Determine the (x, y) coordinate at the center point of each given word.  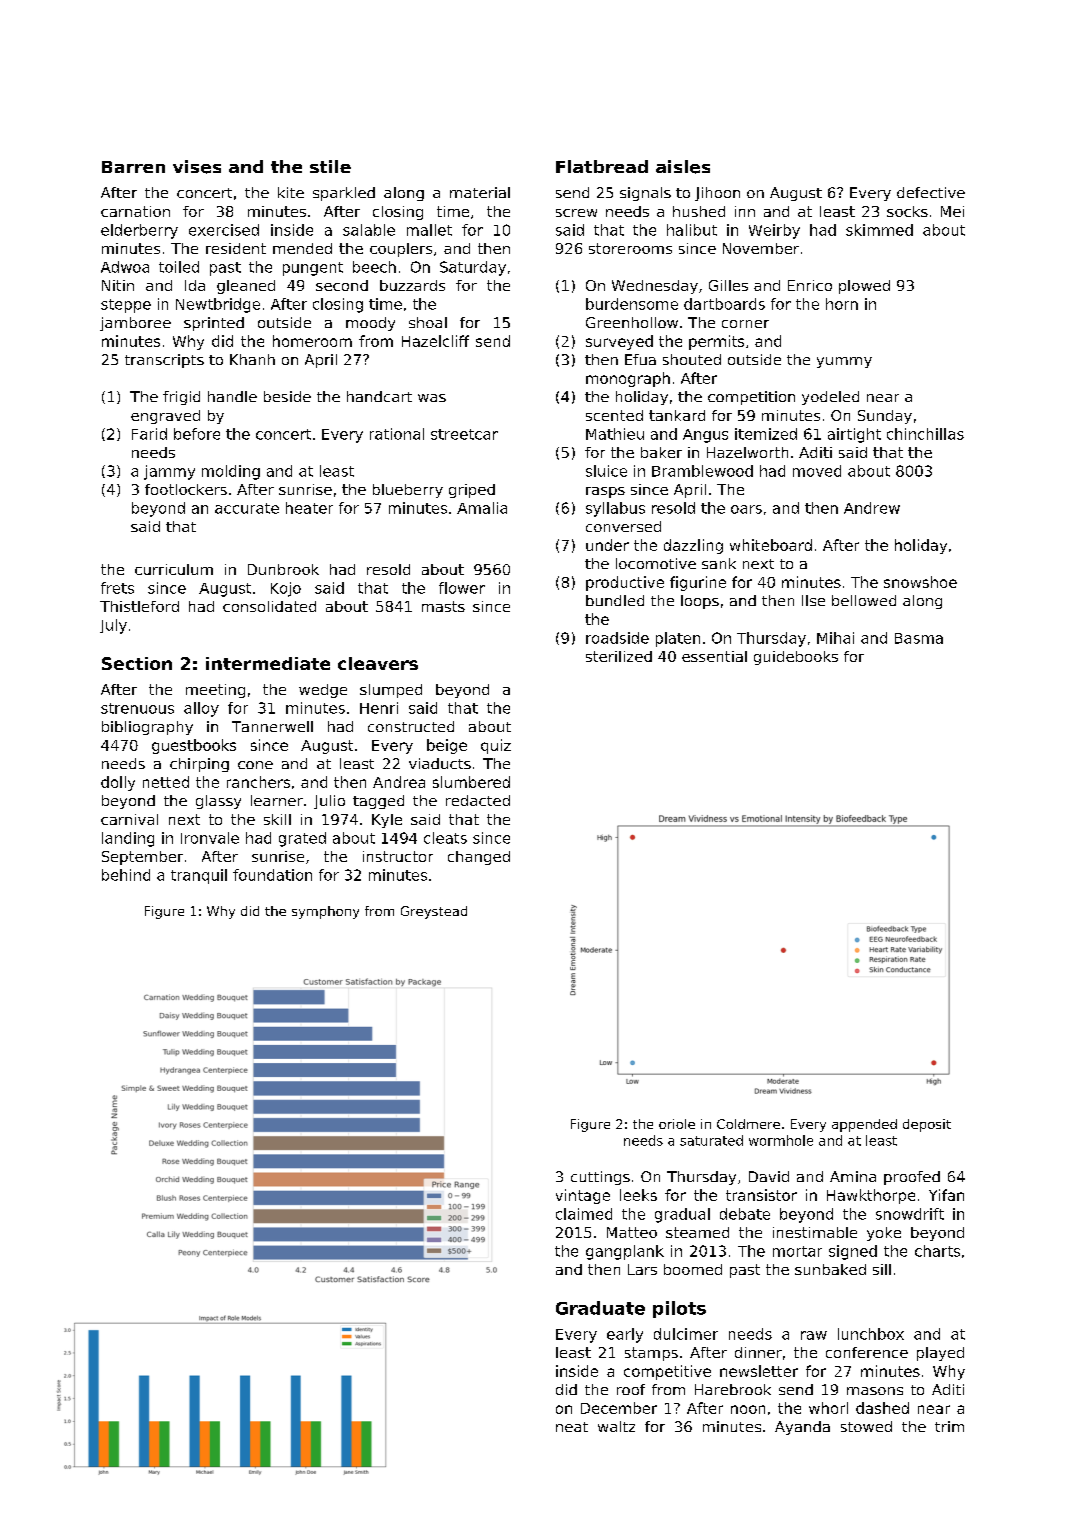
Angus (705, 436)
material (480, 192)
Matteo (632, 1232)
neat (572, 1427)
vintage (583, 1196)
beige (447, 746)
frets (117, 588)
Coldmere (748, 1124)
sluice (606, 471)
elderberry (139, 231)
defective (931, 192)
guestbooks (194, 746)
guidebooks (796, 658)
